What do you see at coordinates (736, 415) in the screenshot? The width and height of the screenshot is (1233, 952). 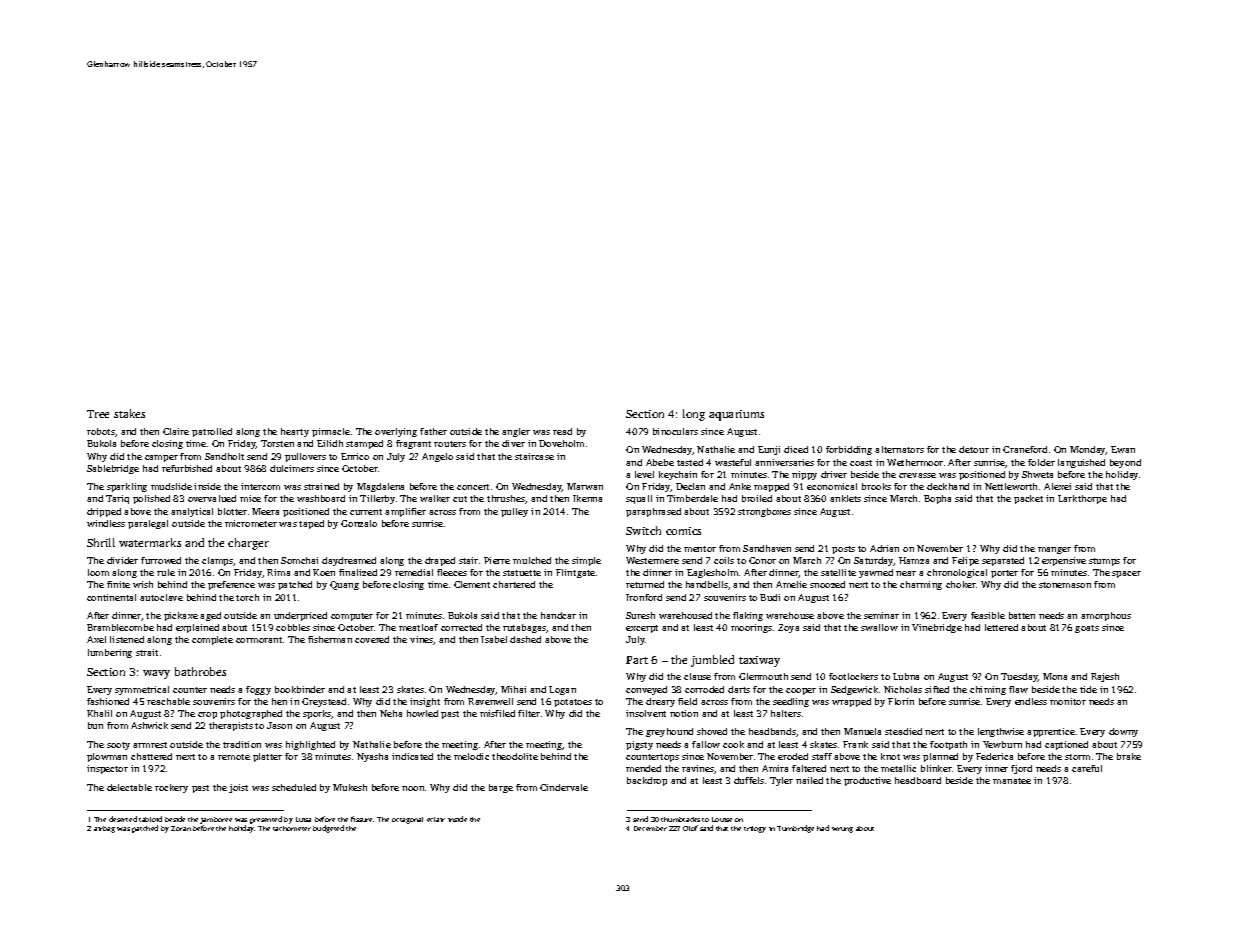 I see `aquariums` at bounding box center [736, 415].
